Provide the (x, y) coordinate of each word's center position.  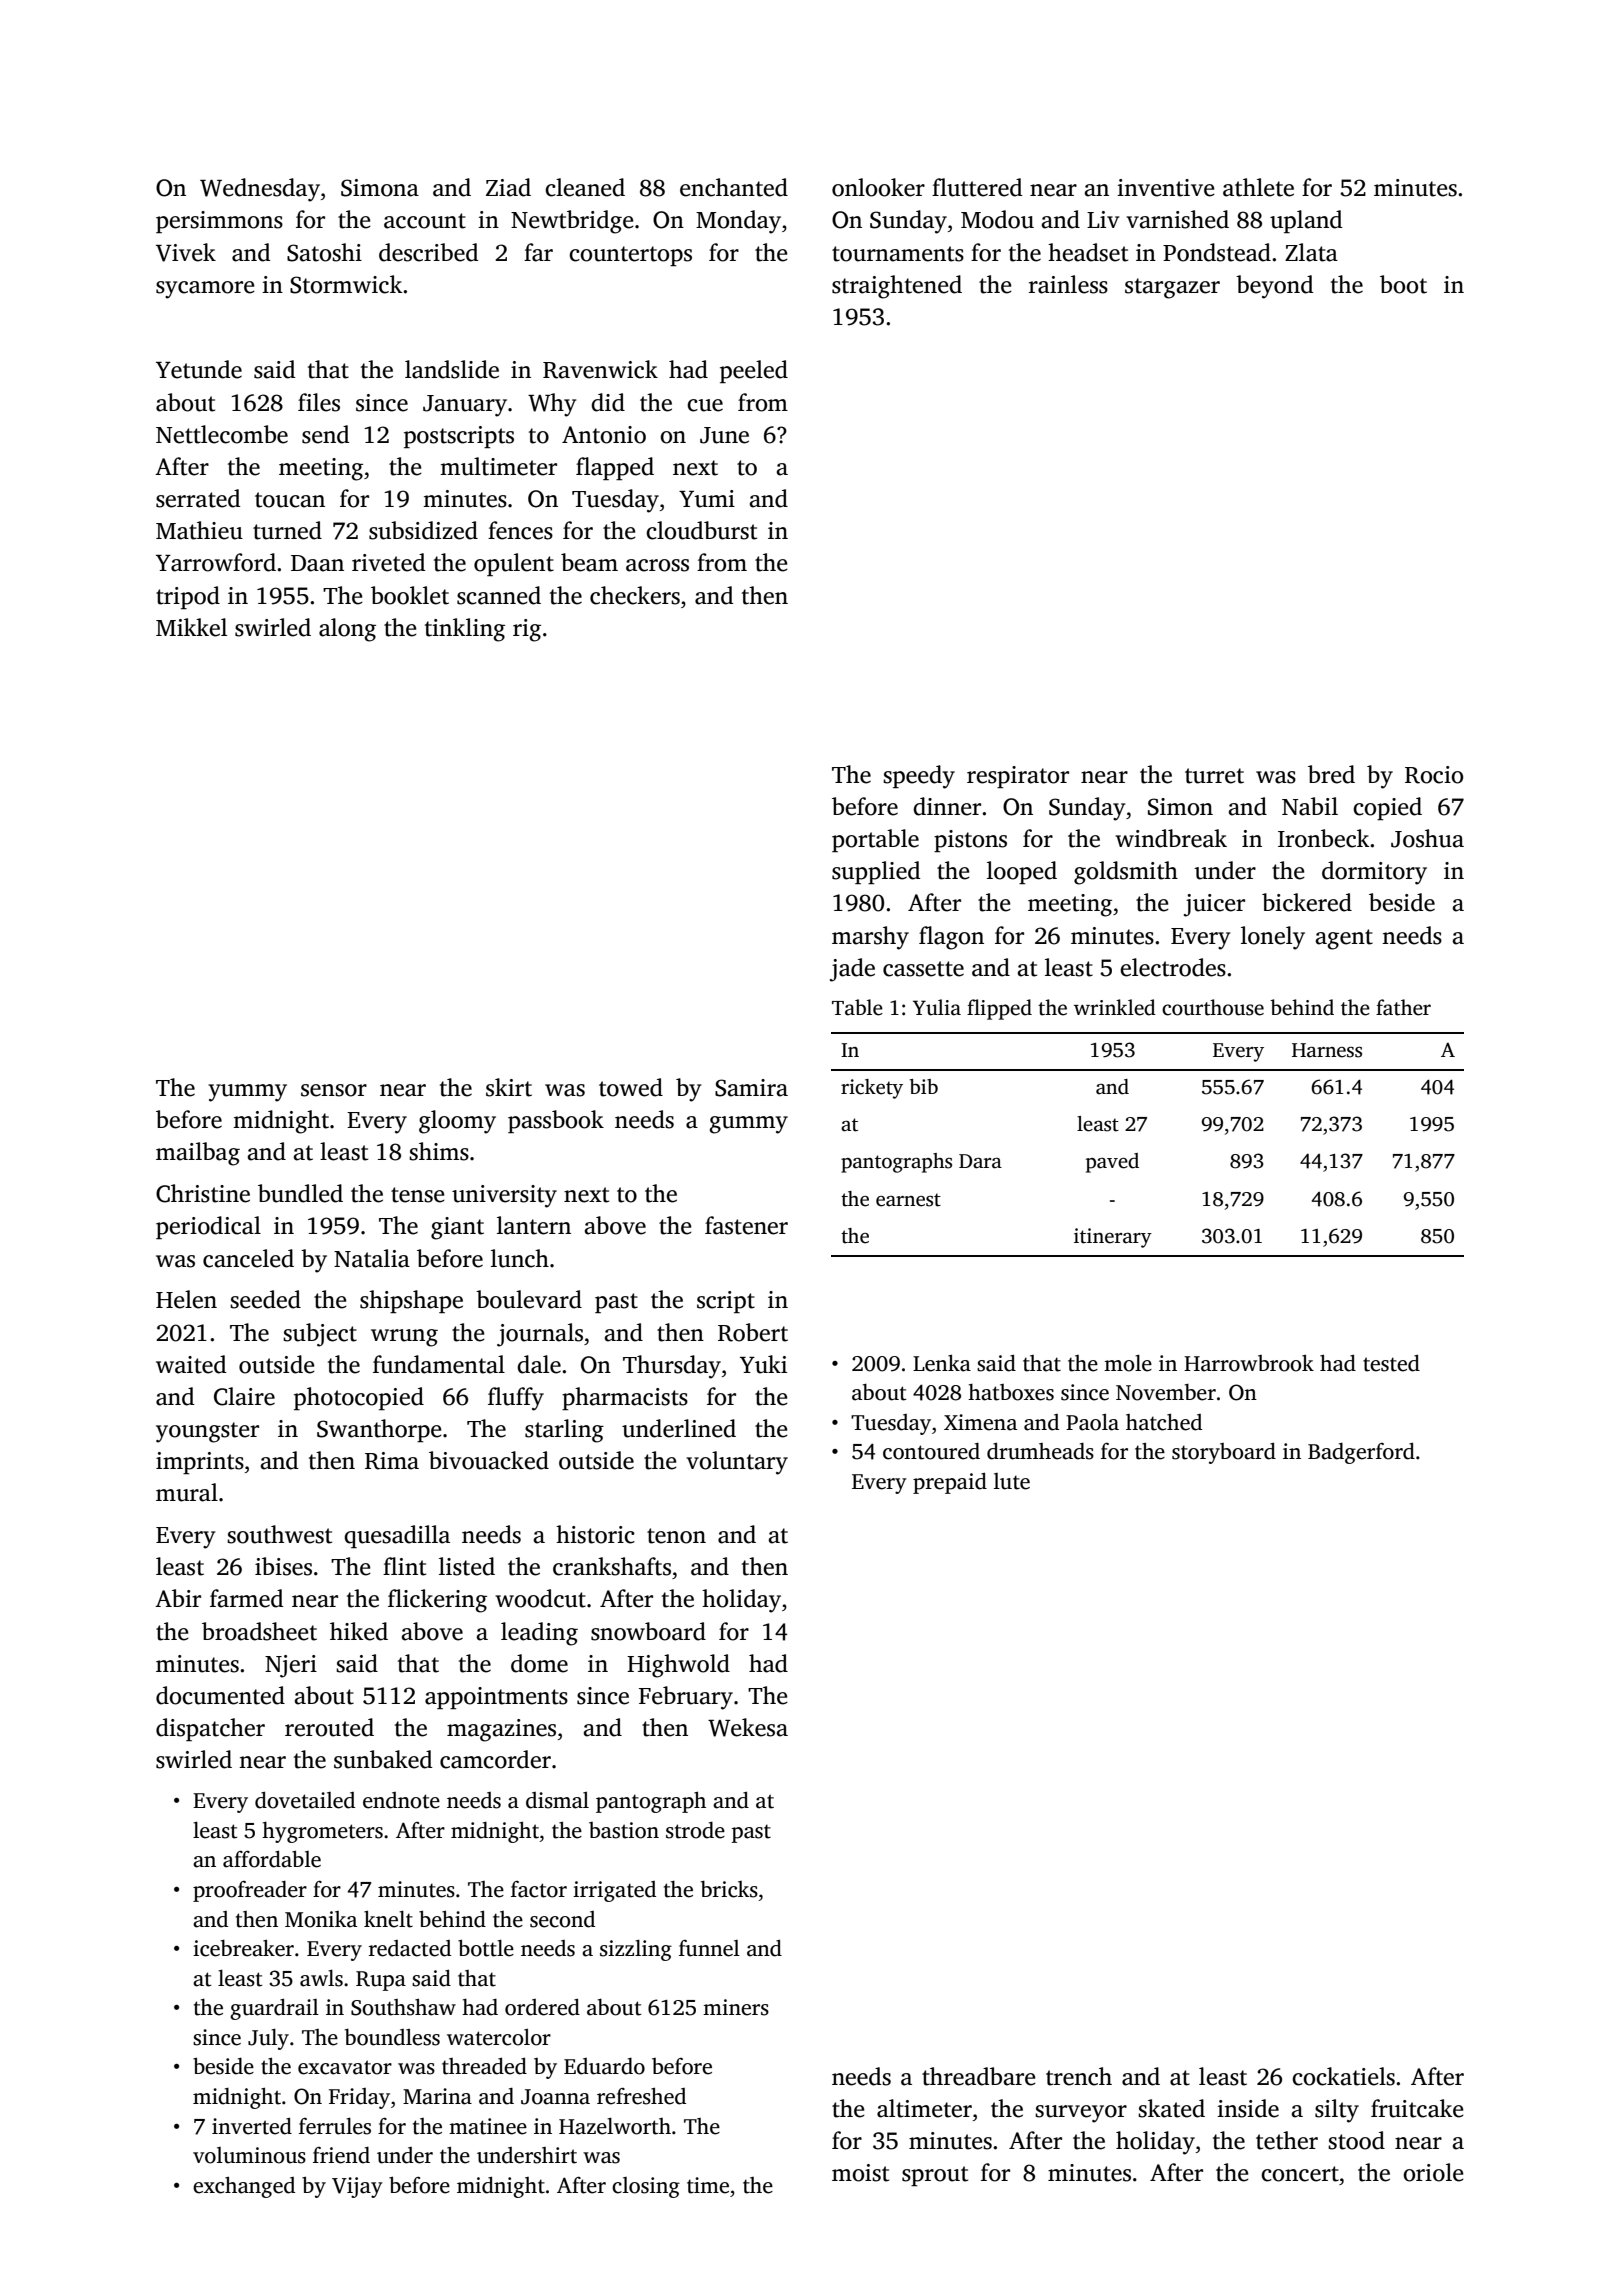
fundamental (439, 1364)
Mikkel (191, 627)
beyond (1274, 287)
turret (1214, 776)
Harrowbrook (1249, 1363)
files (319, 402)
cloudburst (701, 530)
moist (860, 2173)
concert (1300, 2174)
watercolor (499, 2037)
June (724, 435)
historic (595, 1534)
